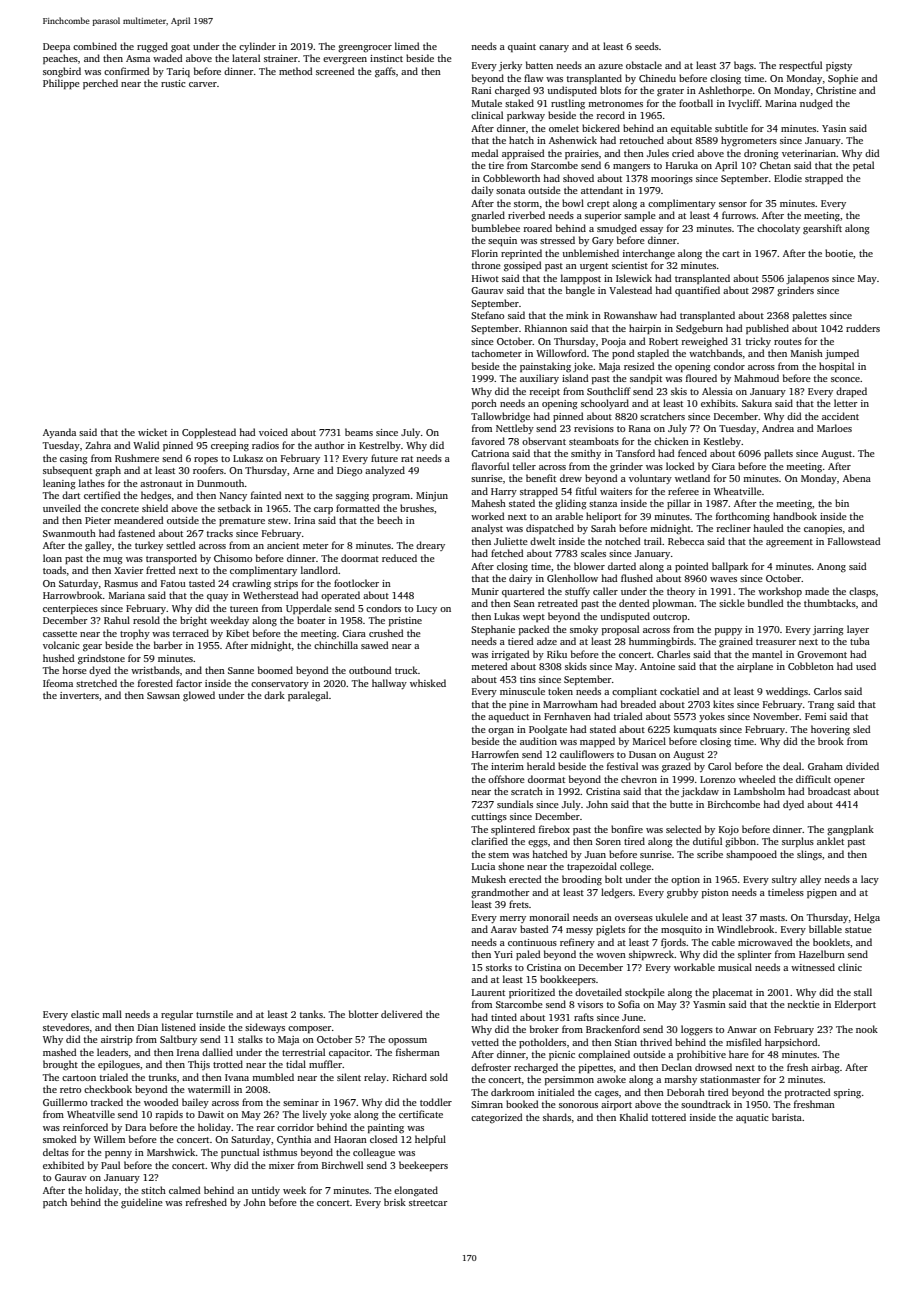 Image resolution: width=924 pixels, height=1308 pixels. I want to click on turnstile, so click(214, 1014).
